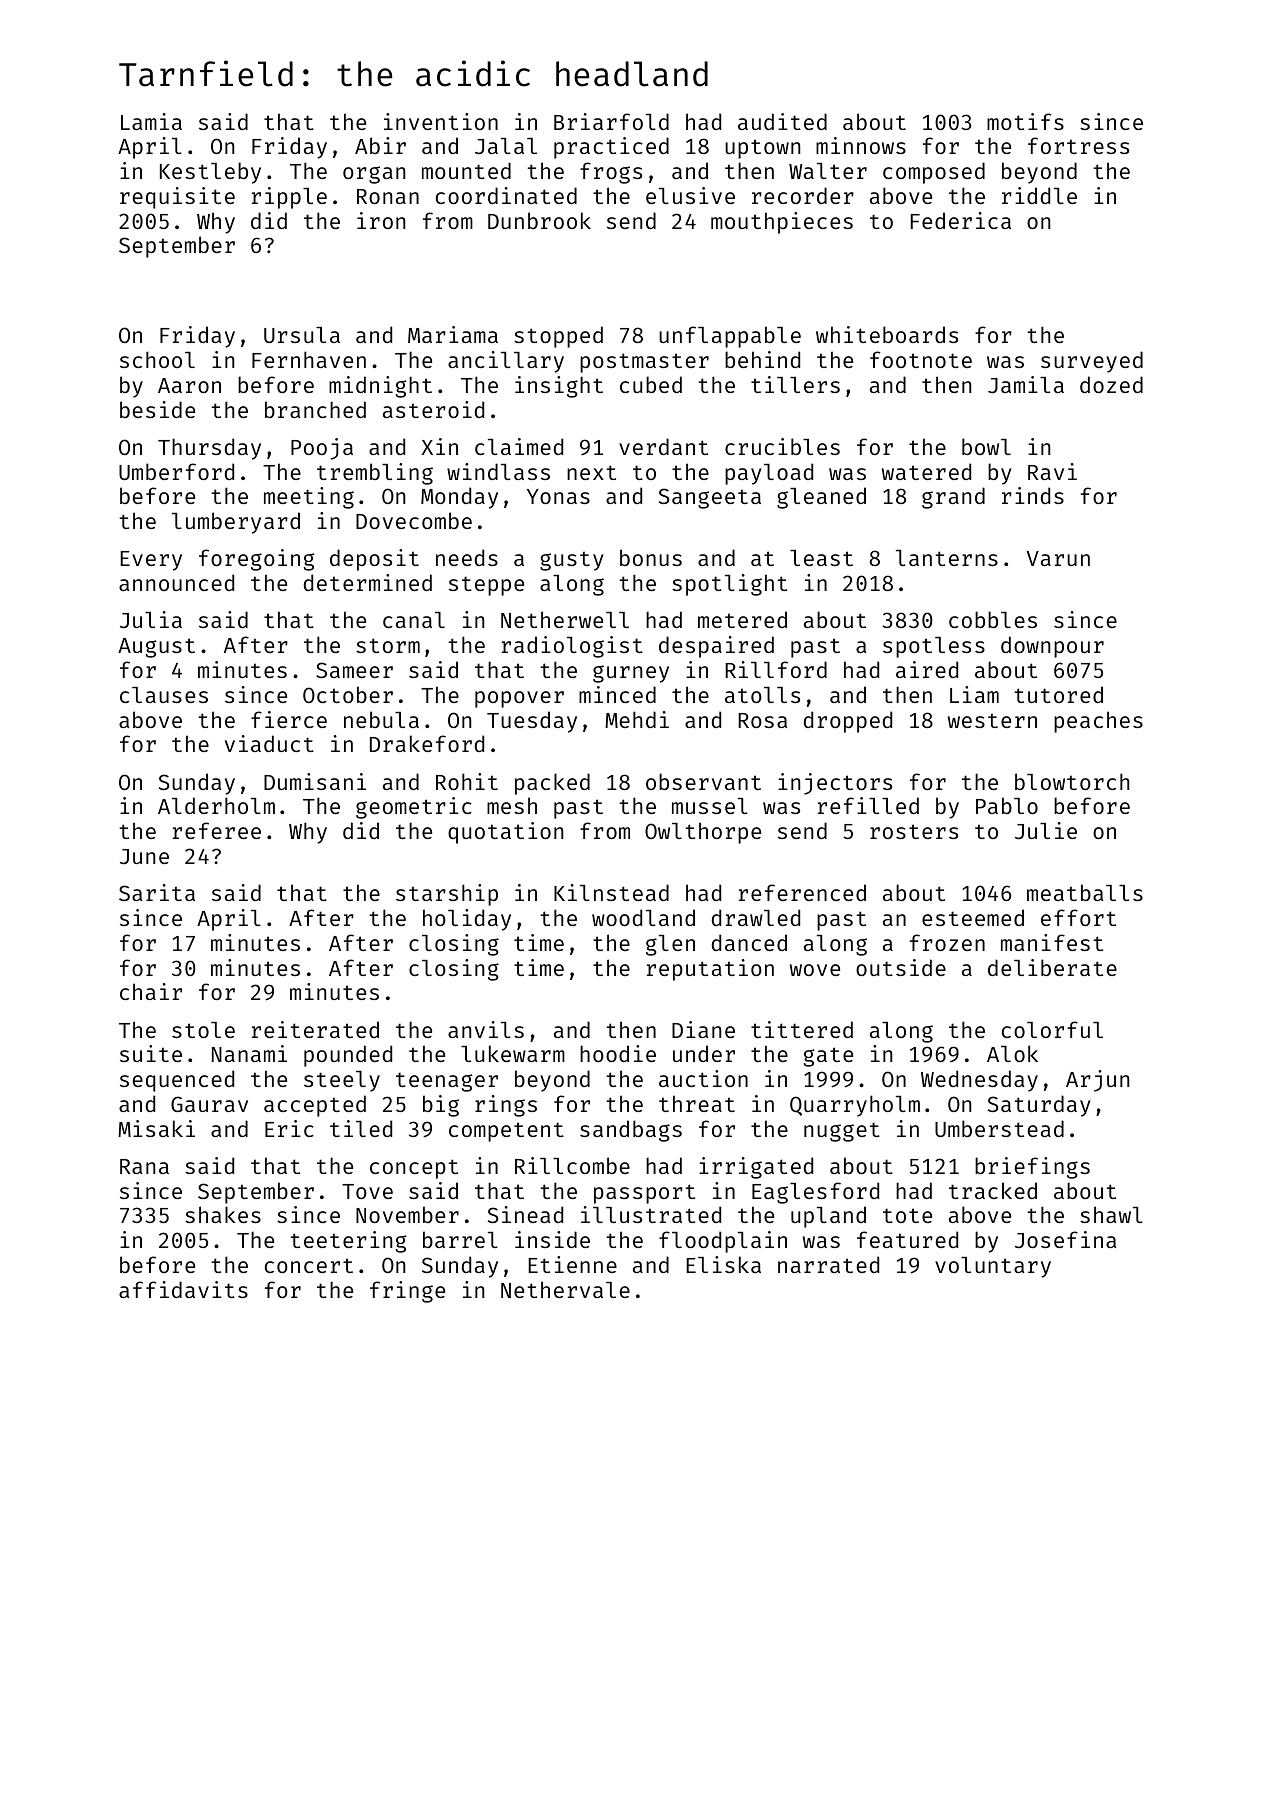 The height and width of the document is (1802, 1274). Describe the element at coordinates (611, 121) in the document. I see `Briarfold` at that location.
